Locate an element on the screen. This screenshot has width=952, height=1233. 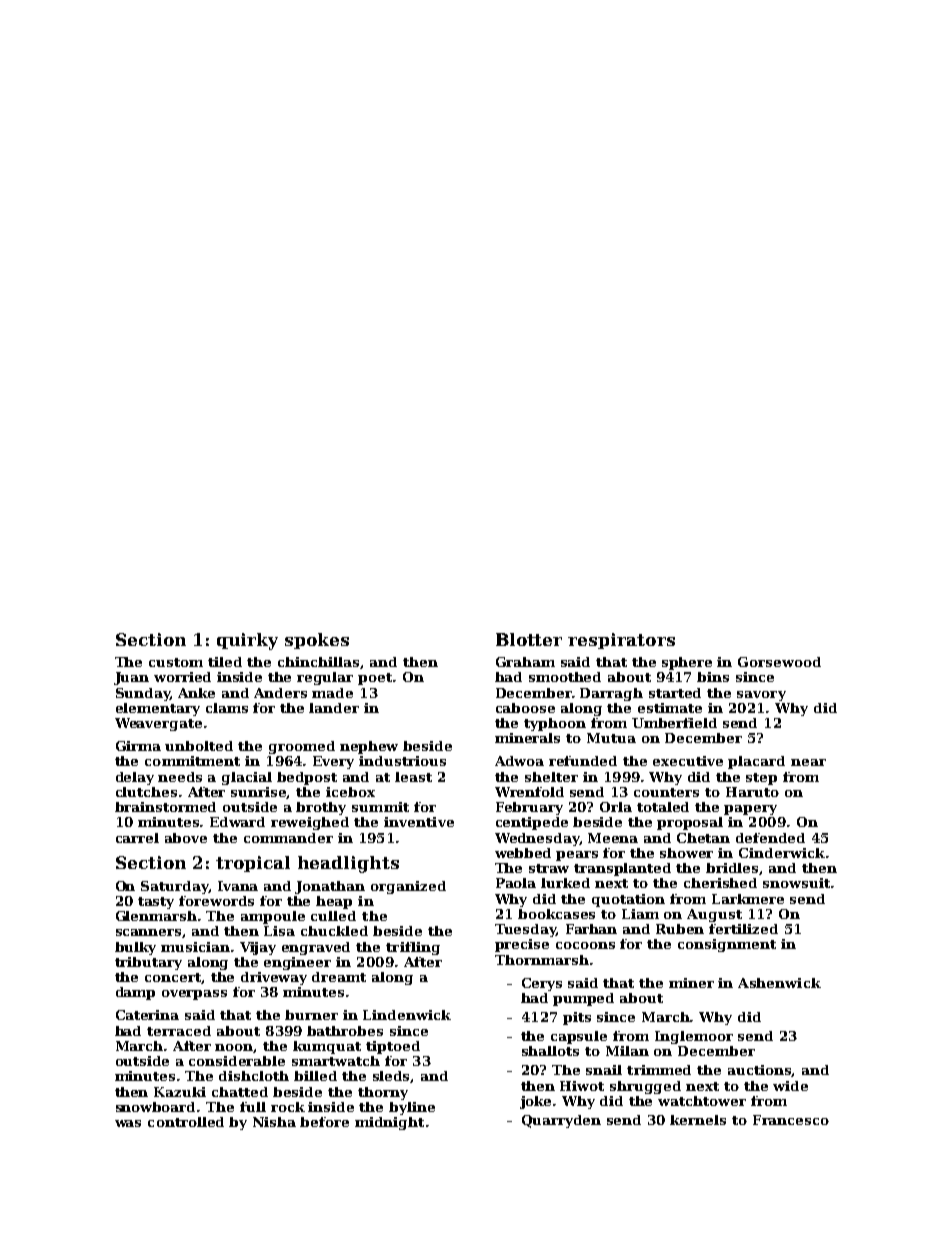
Blotter is located at coordinates (529, 639).
